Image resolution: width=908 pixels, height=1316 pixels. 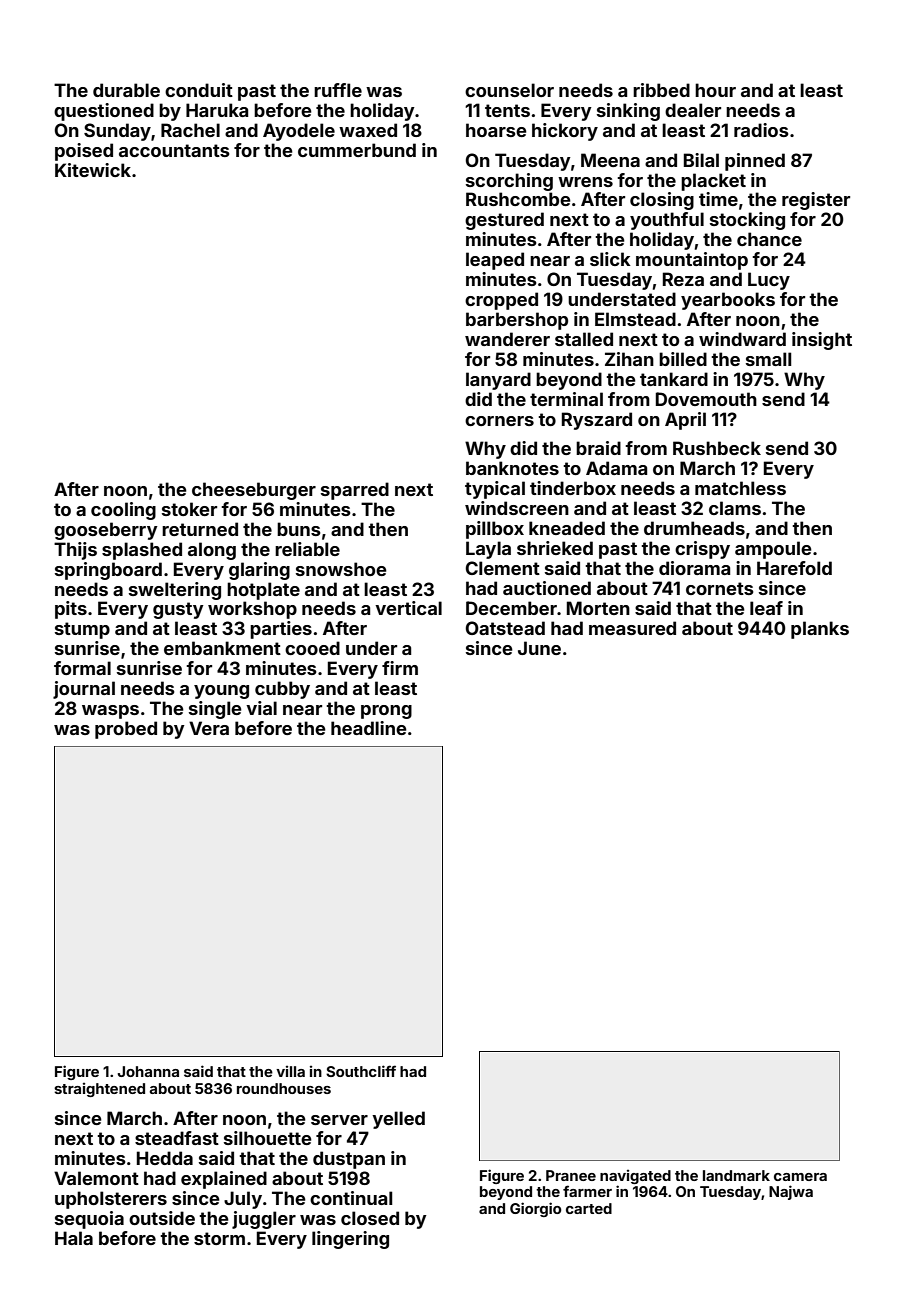 What do you see at coordinates (501, 301) in the screenshot?
I see `cropped` at bounding box center [501, 301].
